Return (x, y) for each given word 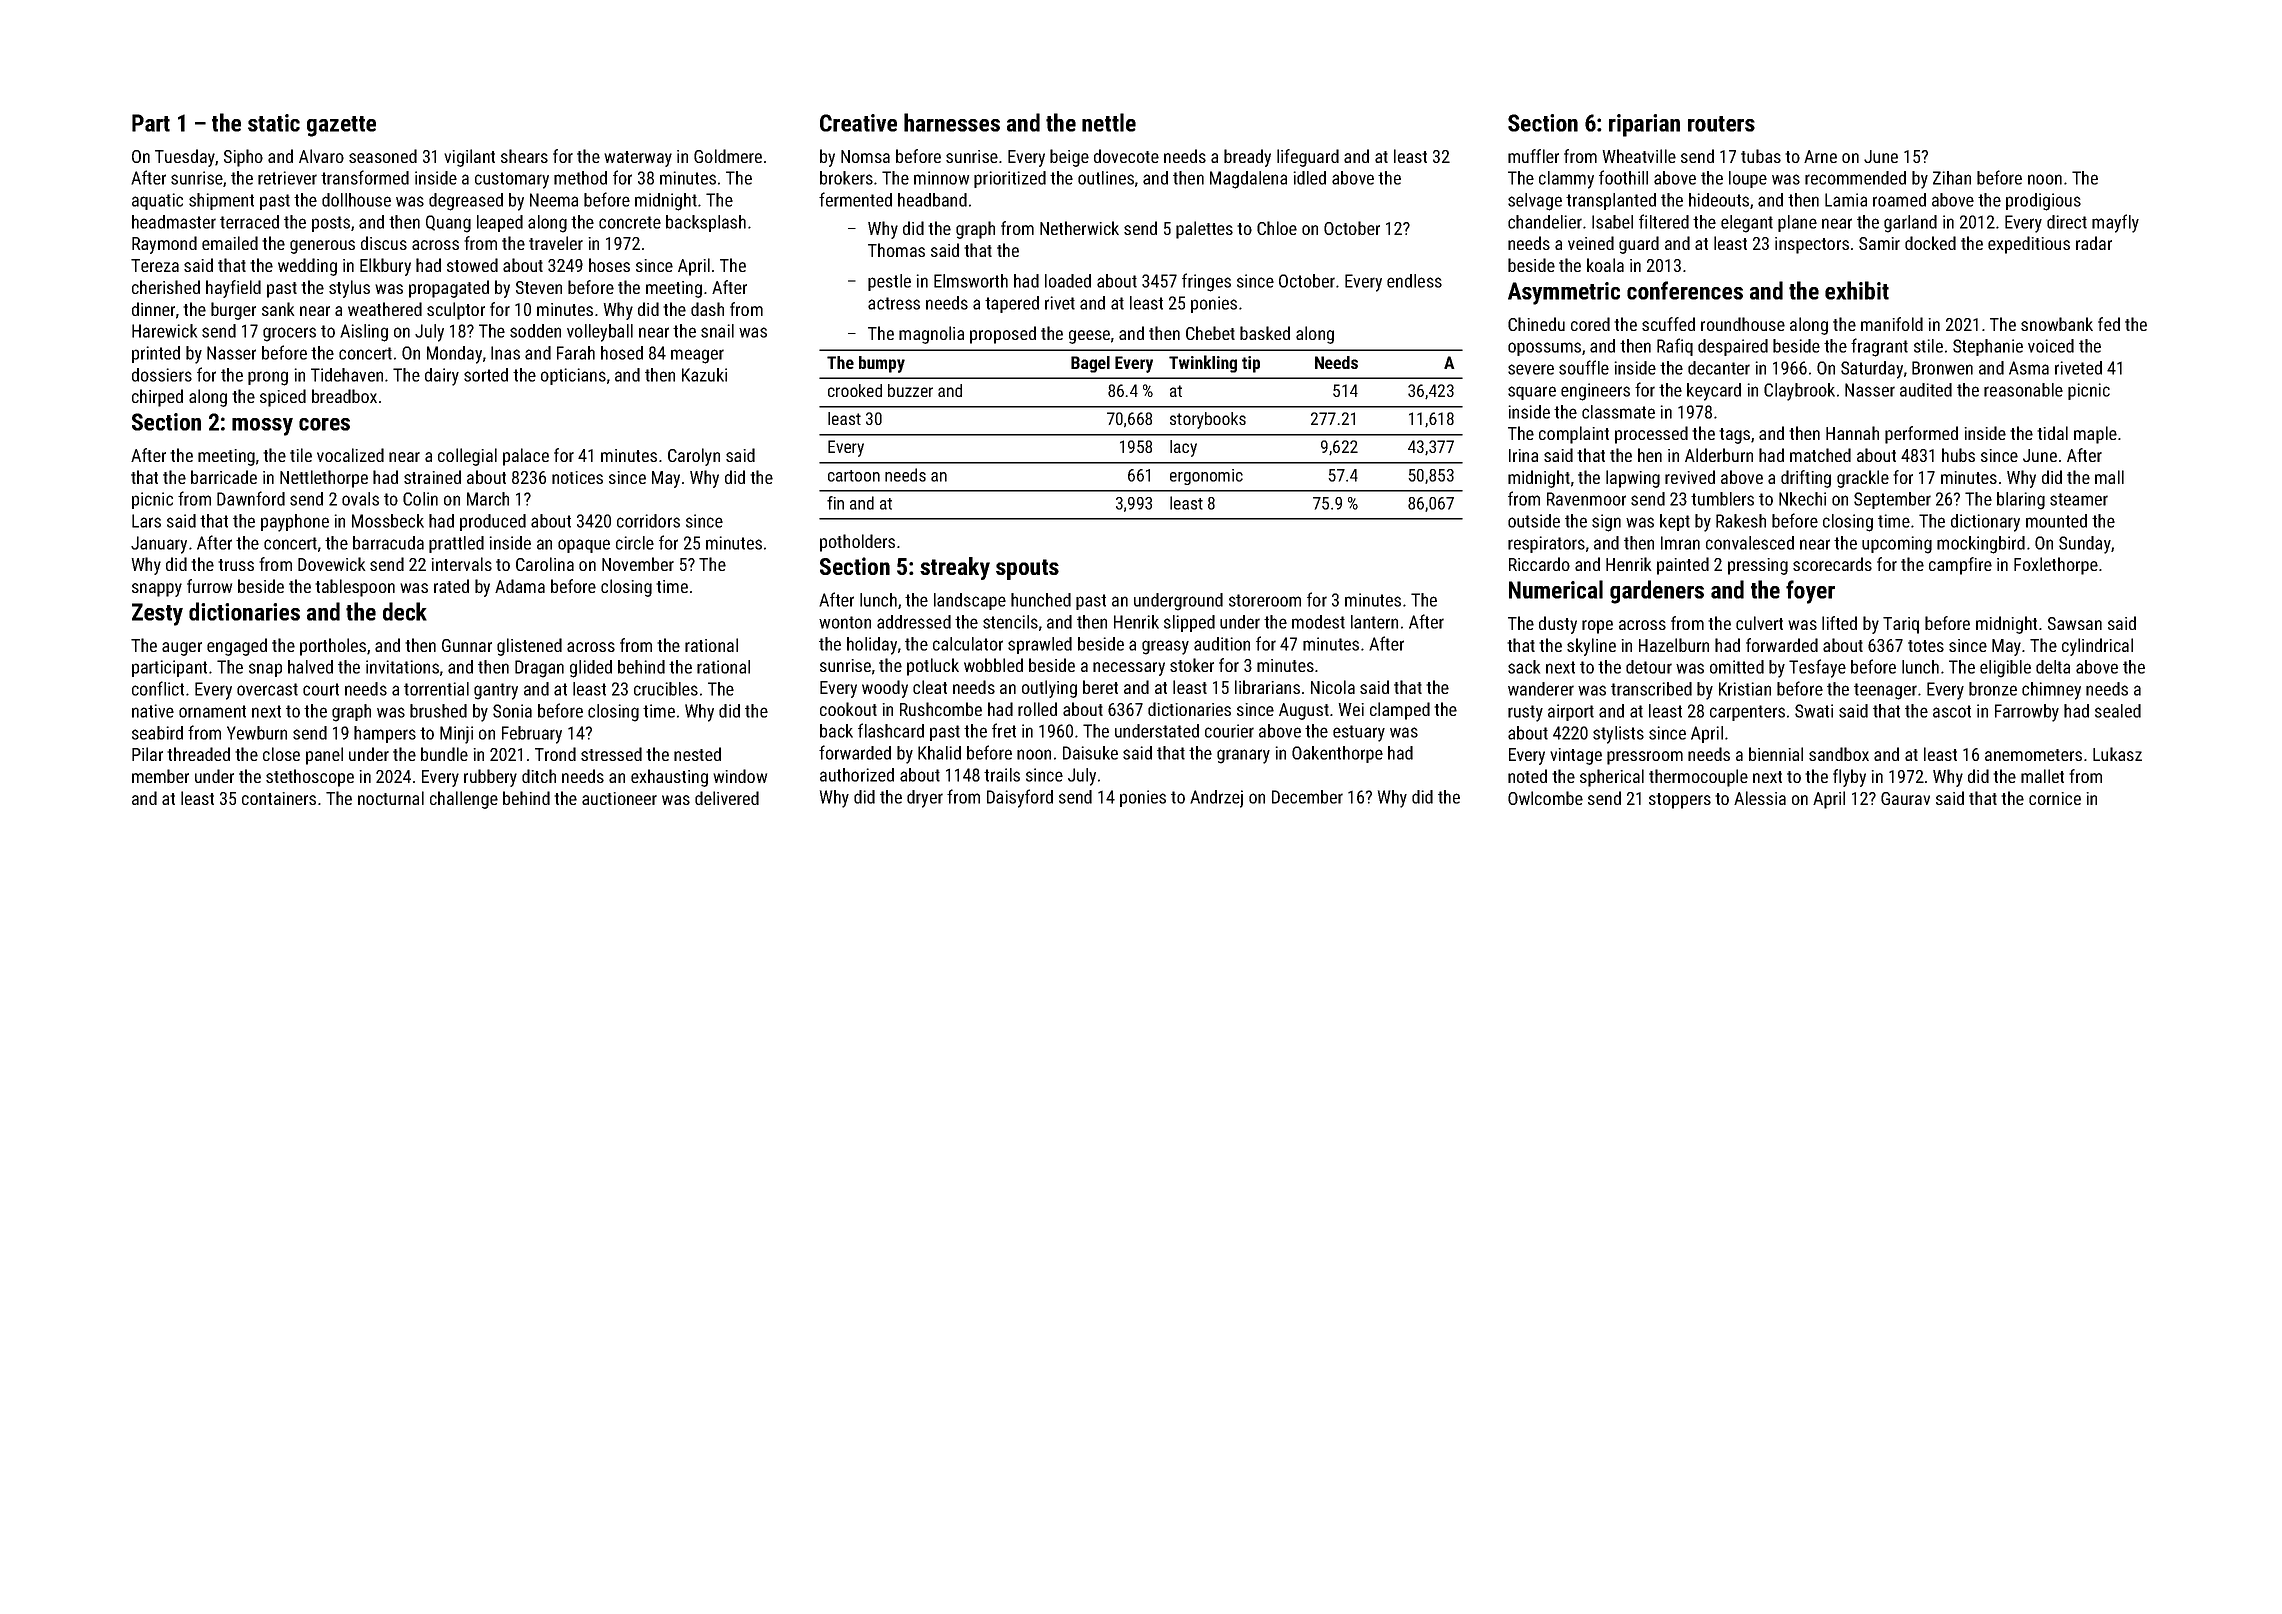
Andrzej (1216, 799)
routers (1721, 124)
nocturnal (391, 798)
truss (236, 565)
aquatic (157, 201)
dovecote (1126, 156)
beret (1100, 687)
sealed (2118, 711)
